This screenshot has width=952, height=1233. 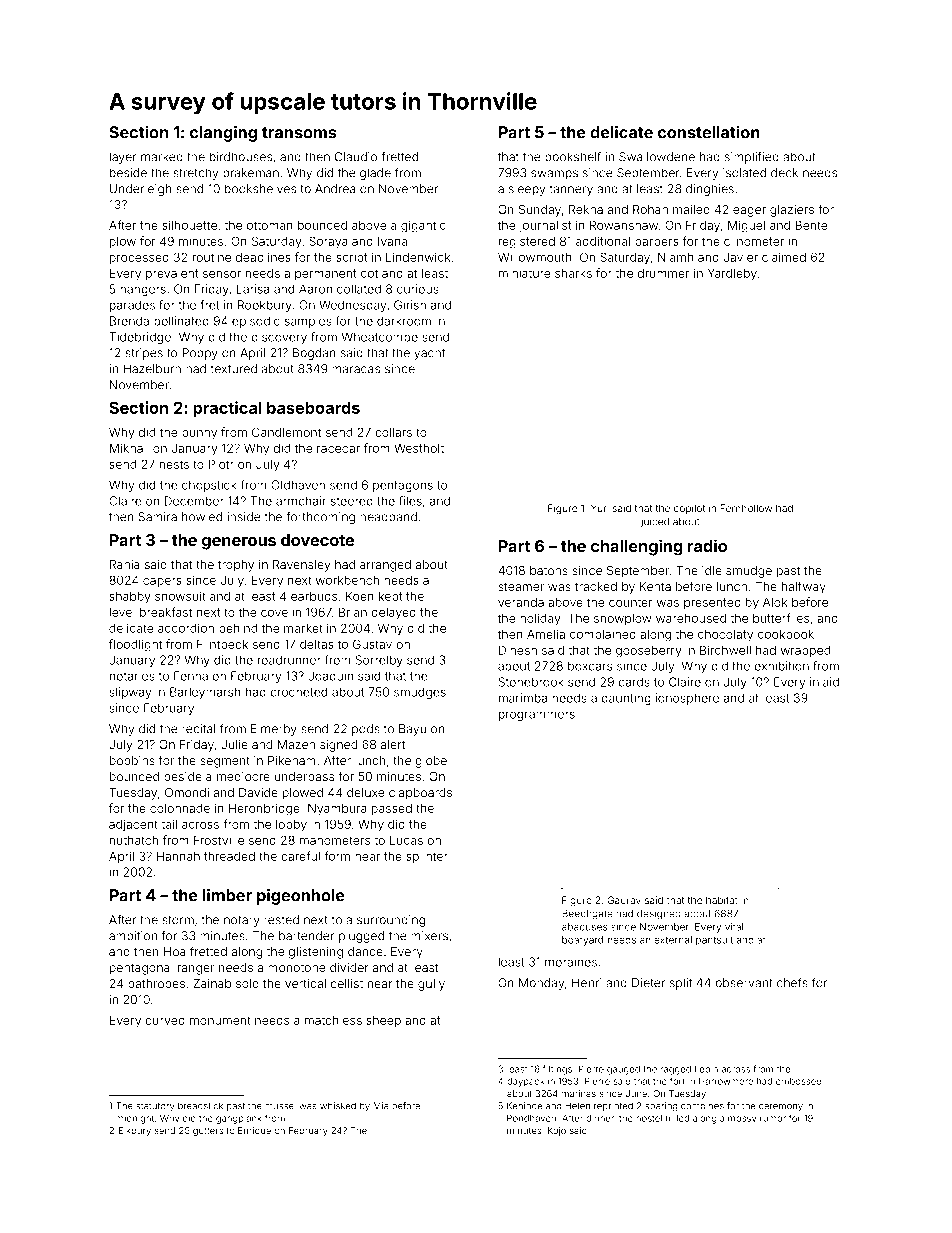 I want to click on bookshelves, so click(x=260, y=189).
